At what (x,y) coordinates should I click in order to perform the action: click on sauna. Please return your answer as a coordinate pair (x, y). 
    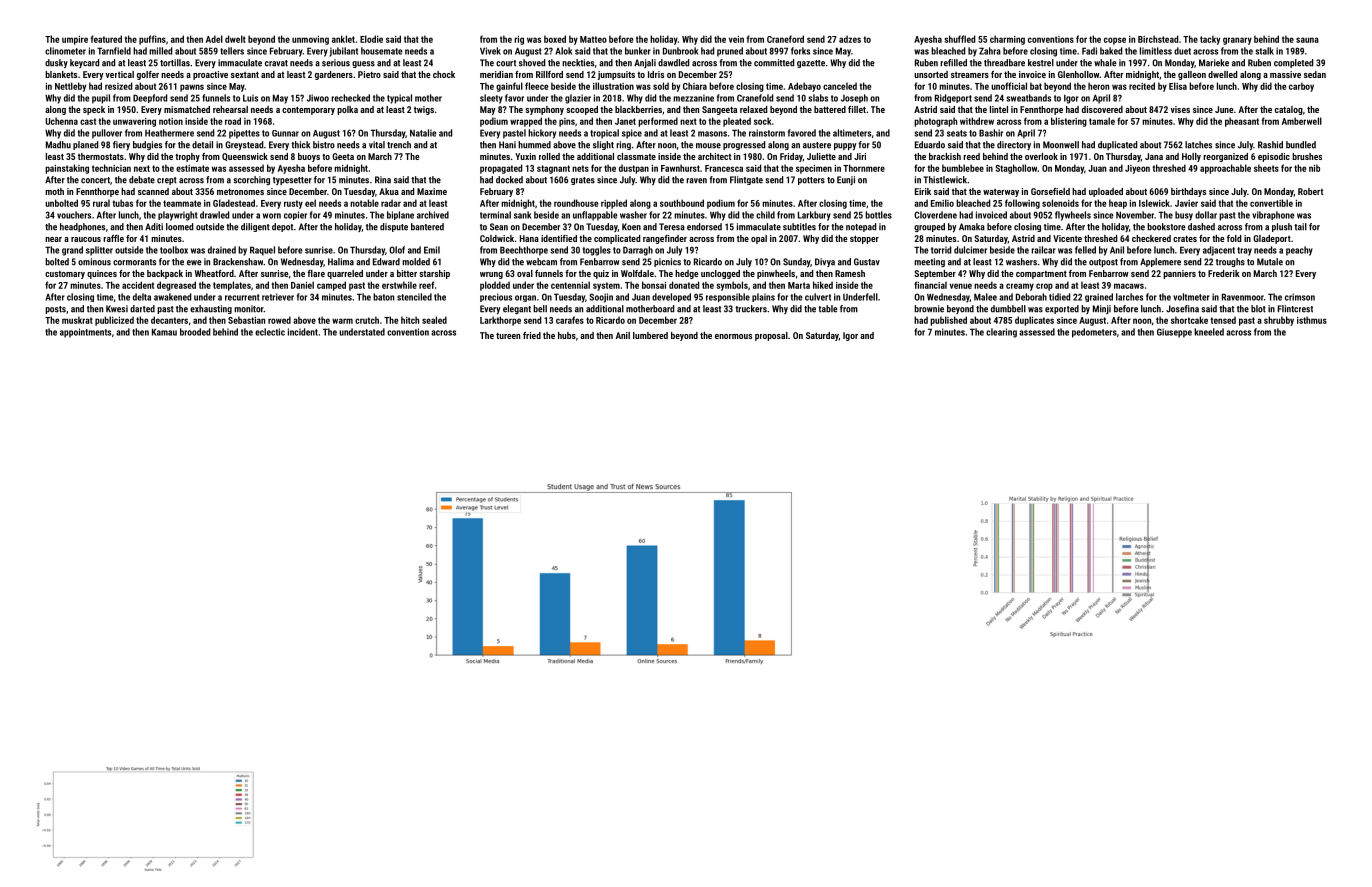
    Looking at the image, I should click on (1307, 40).
